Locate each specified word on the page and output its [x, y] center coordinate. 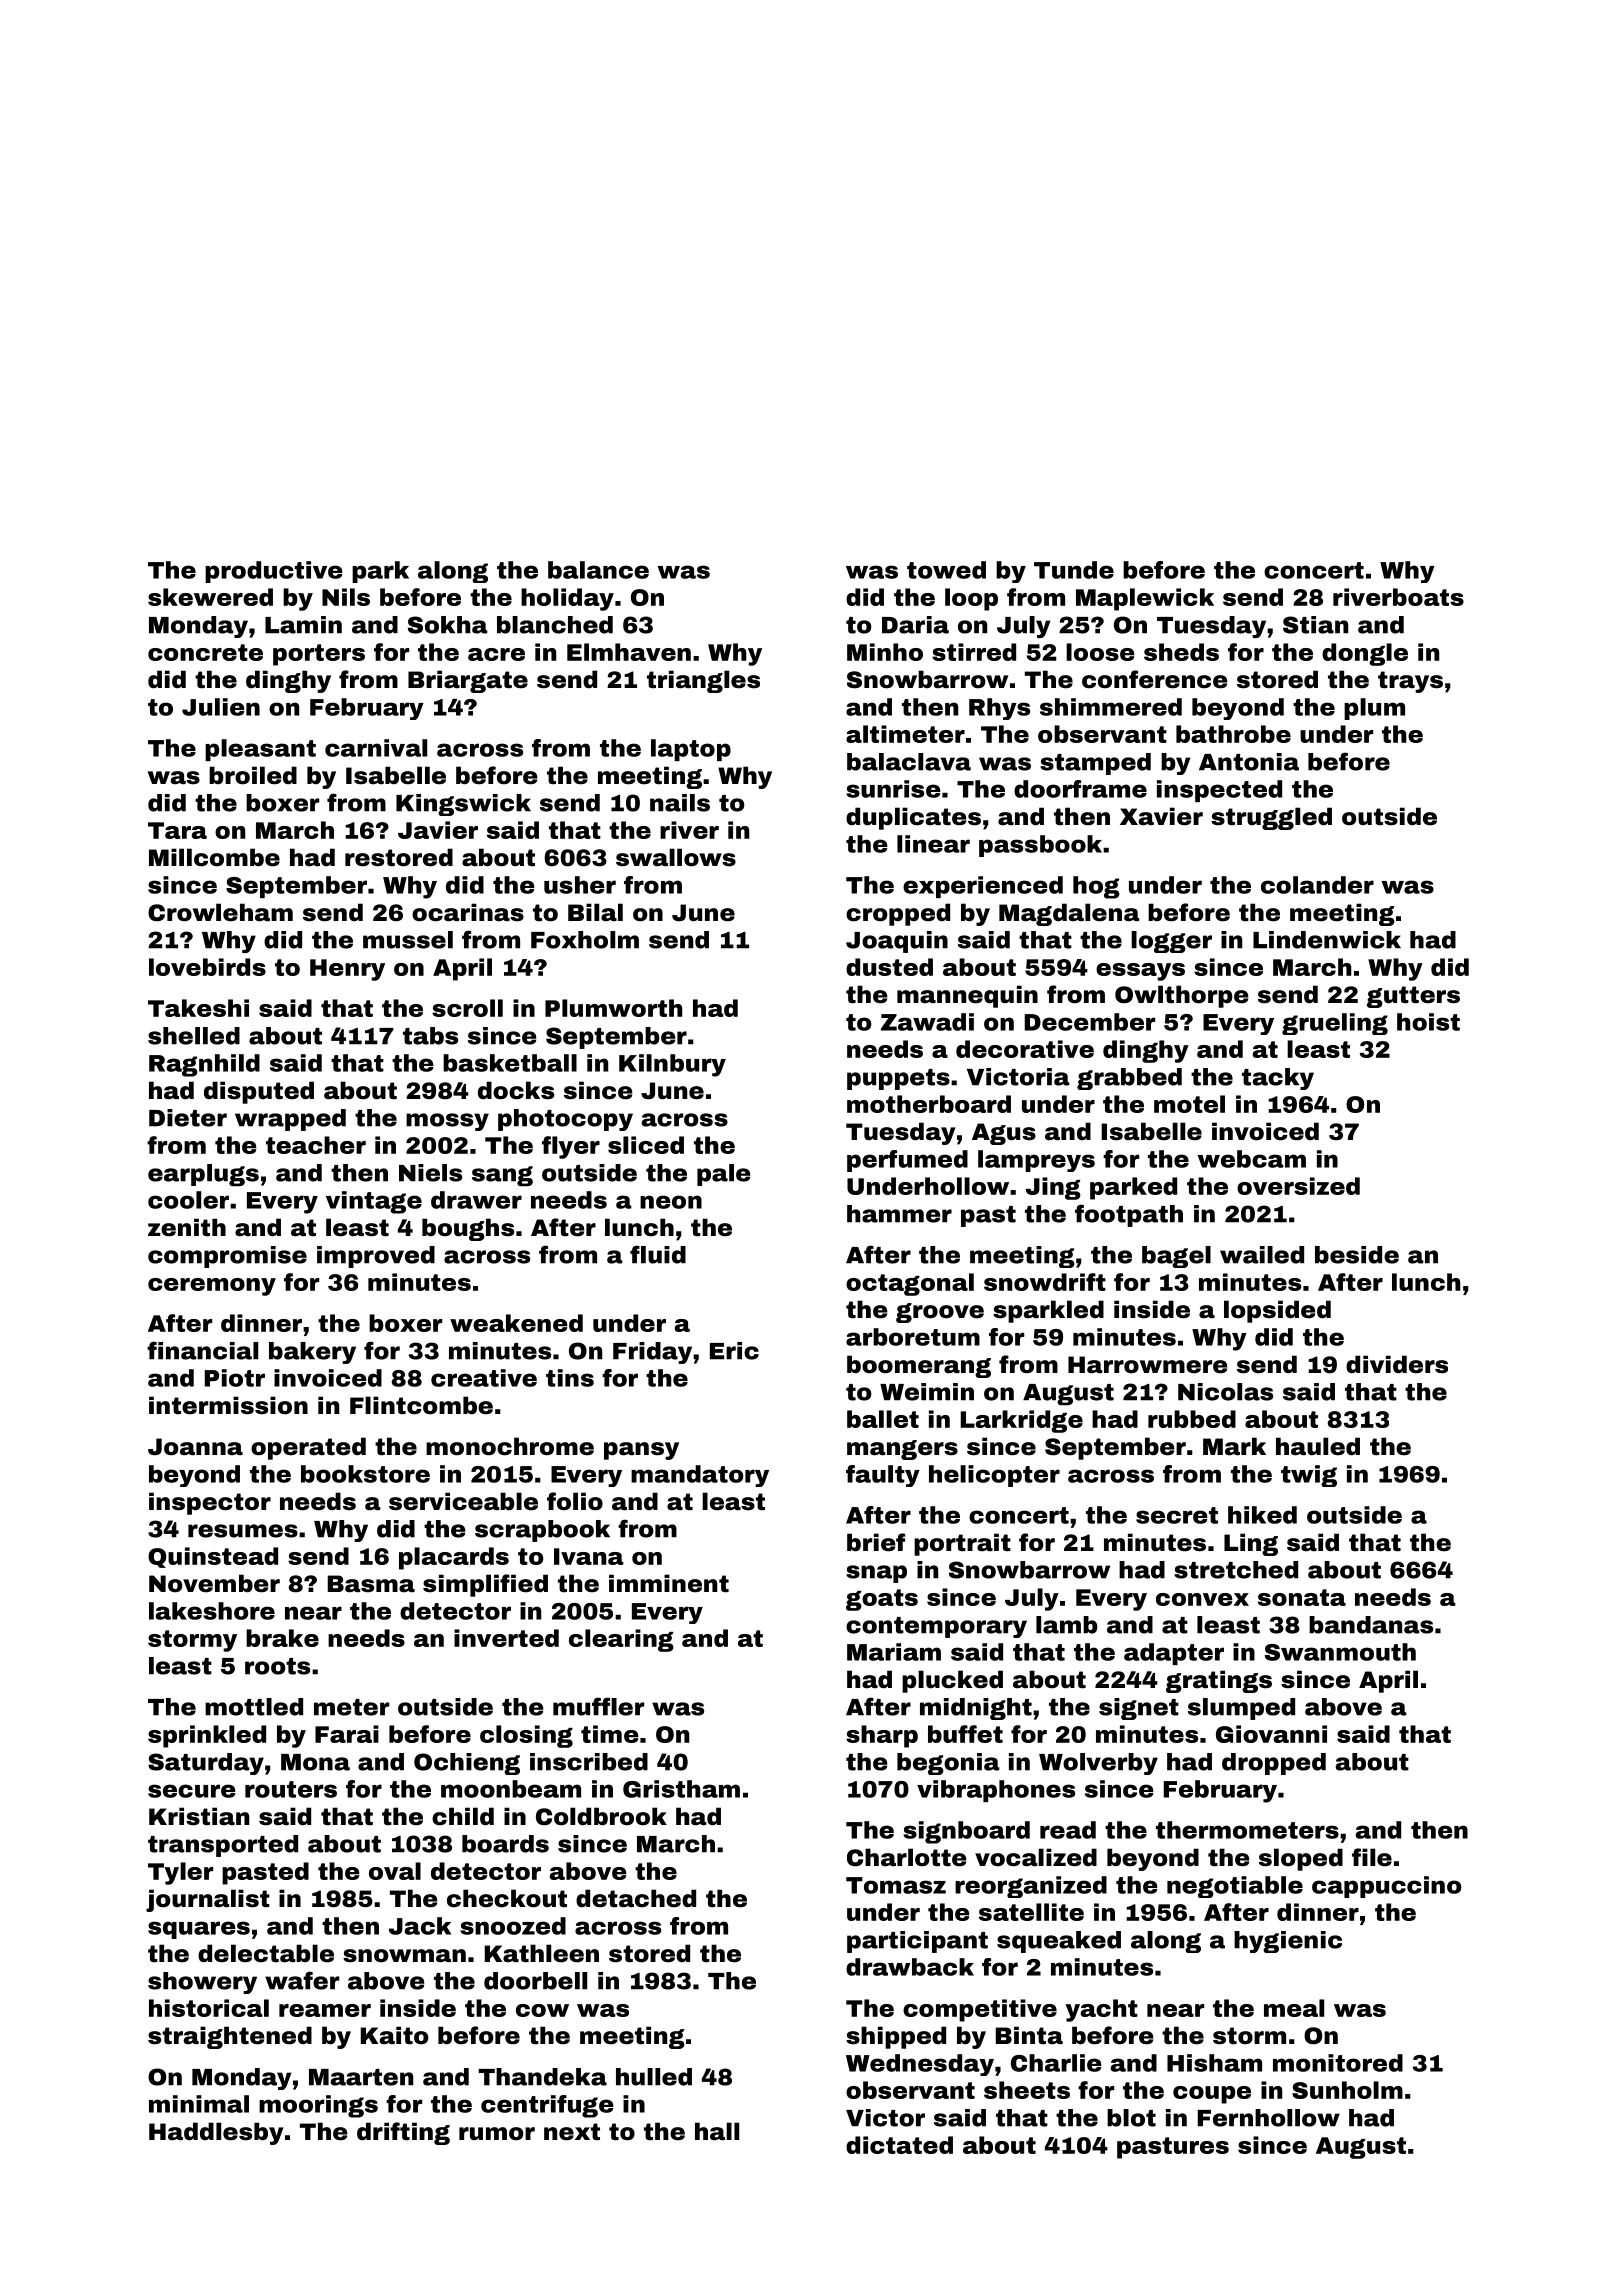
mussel [408, 940]
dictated [899, 2145]
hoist [1428, 1022]
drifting [403, 2133]
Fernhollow [1269, 2118]
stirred [974, 652]
